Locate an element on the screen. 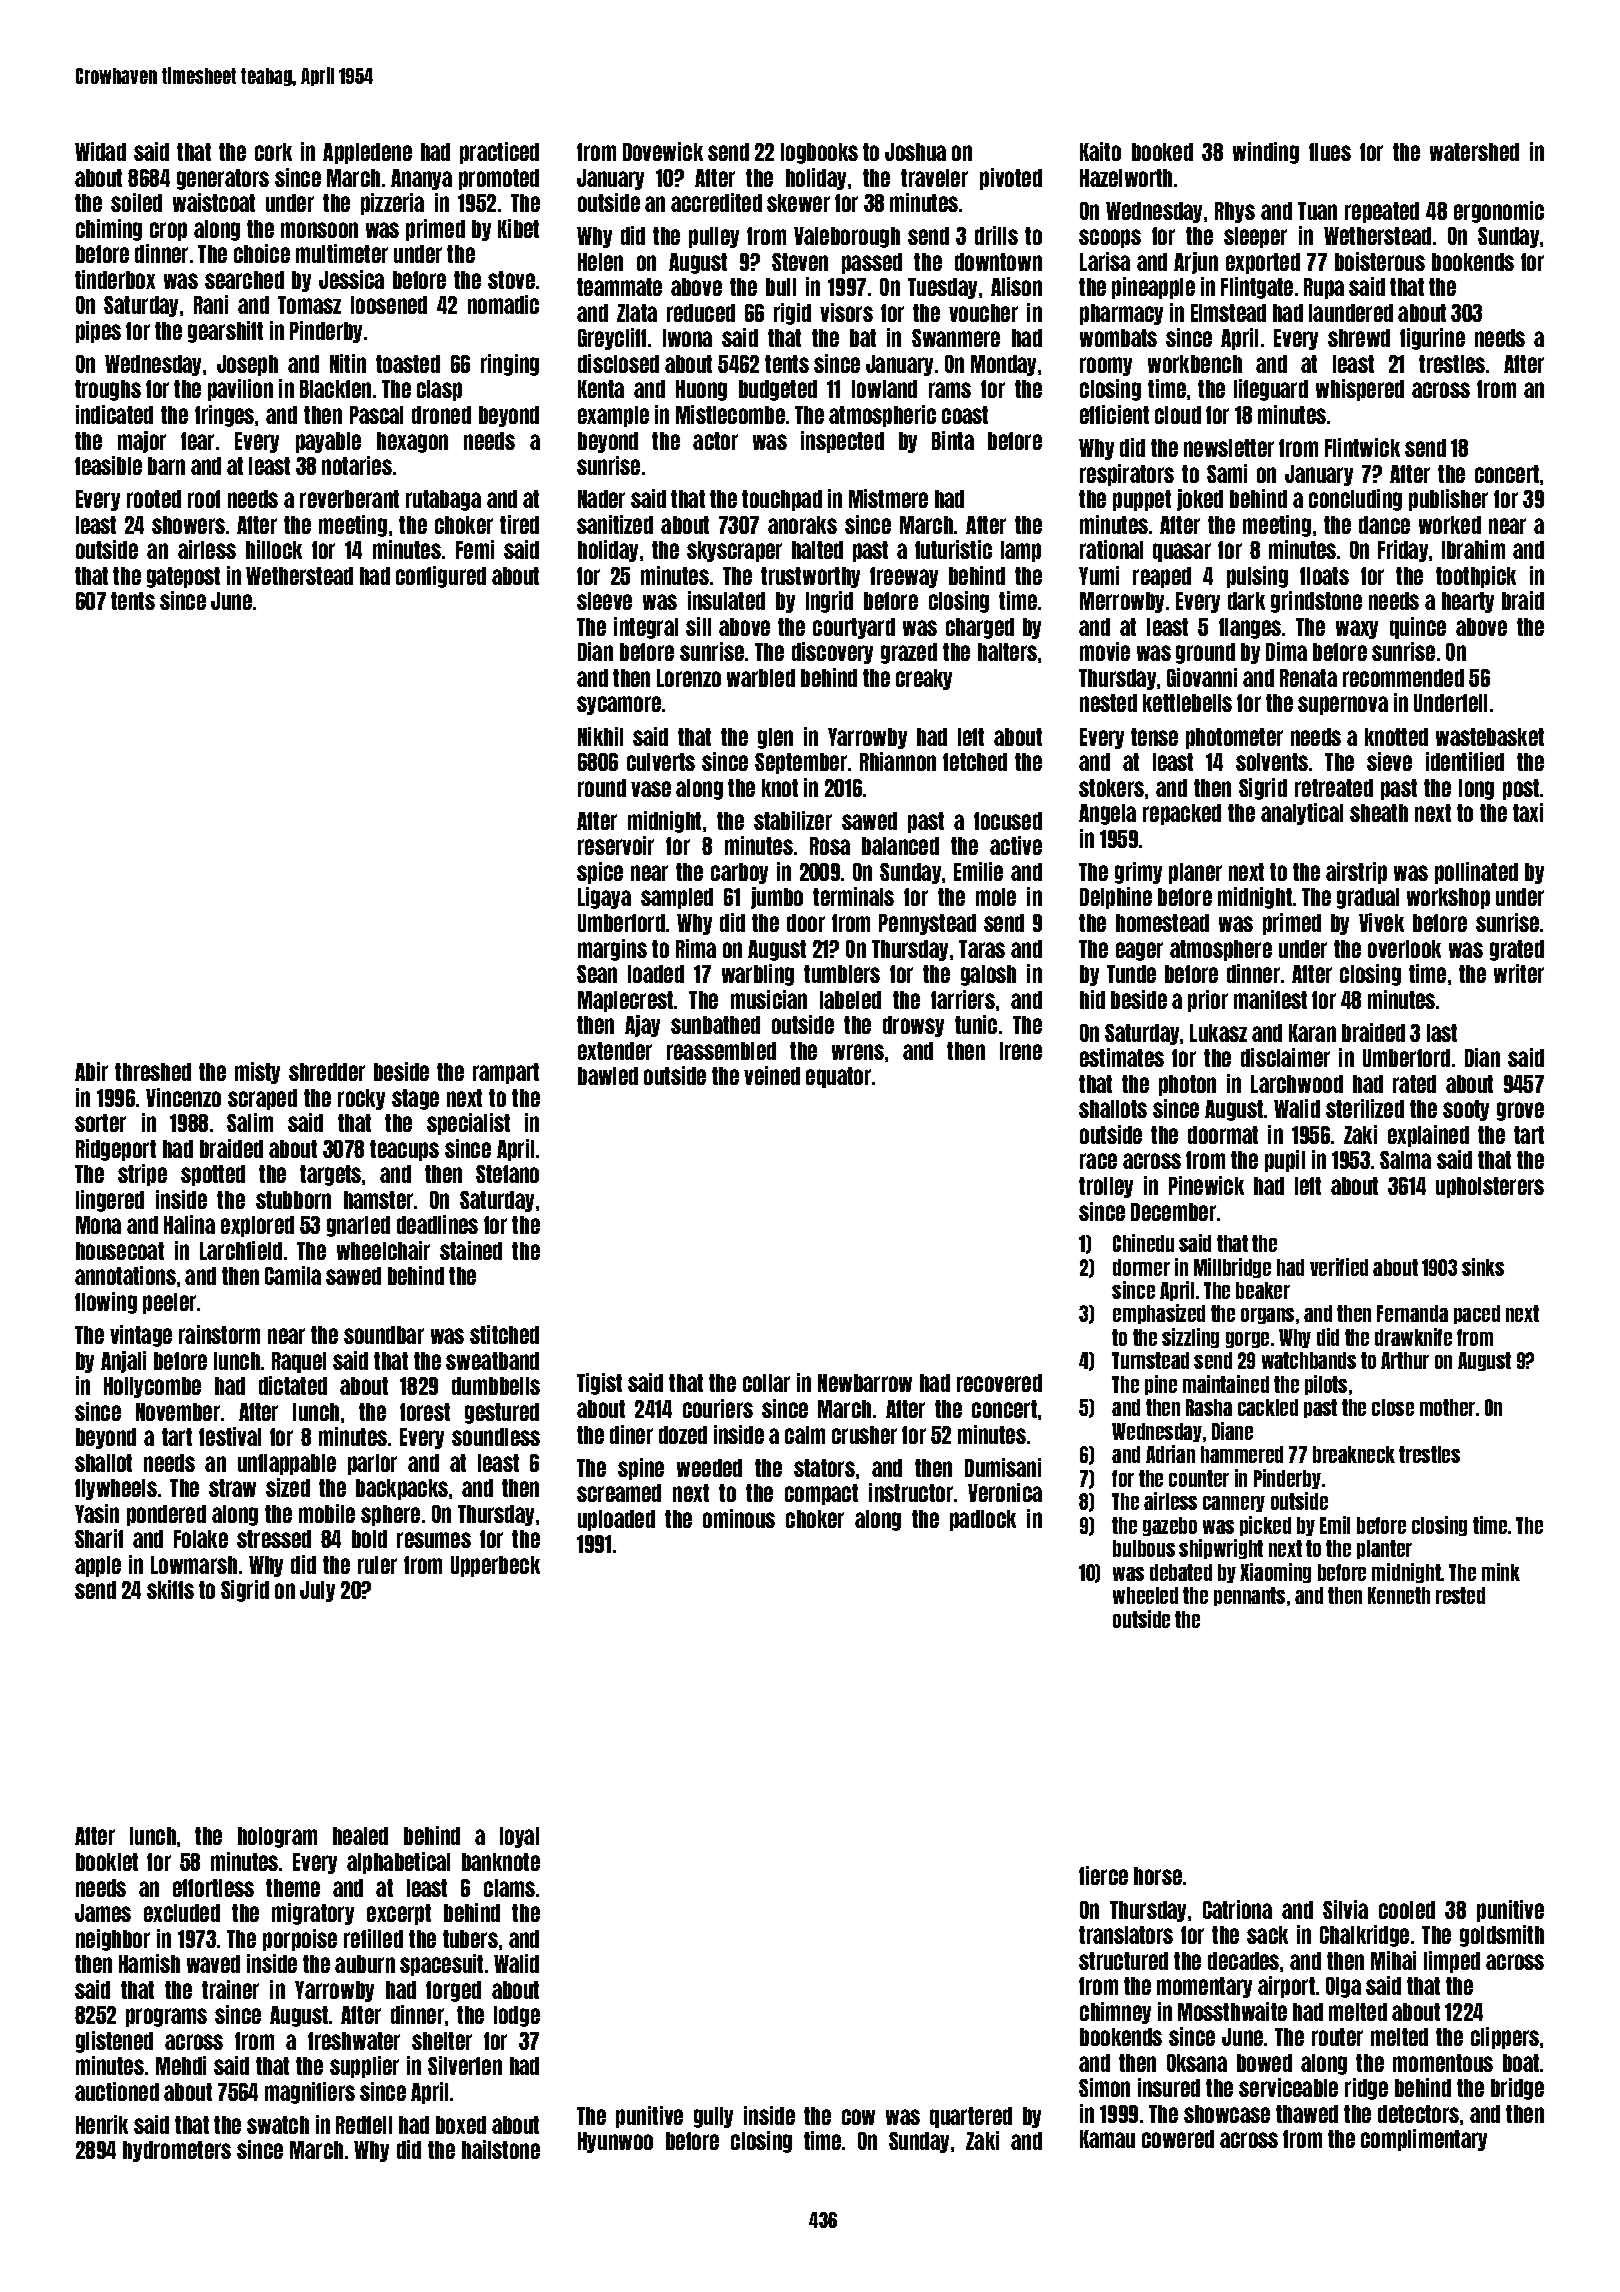 The width and height of the screenshot is (1620, 2292). Elmstead is located at coordinates (1228, 313).
